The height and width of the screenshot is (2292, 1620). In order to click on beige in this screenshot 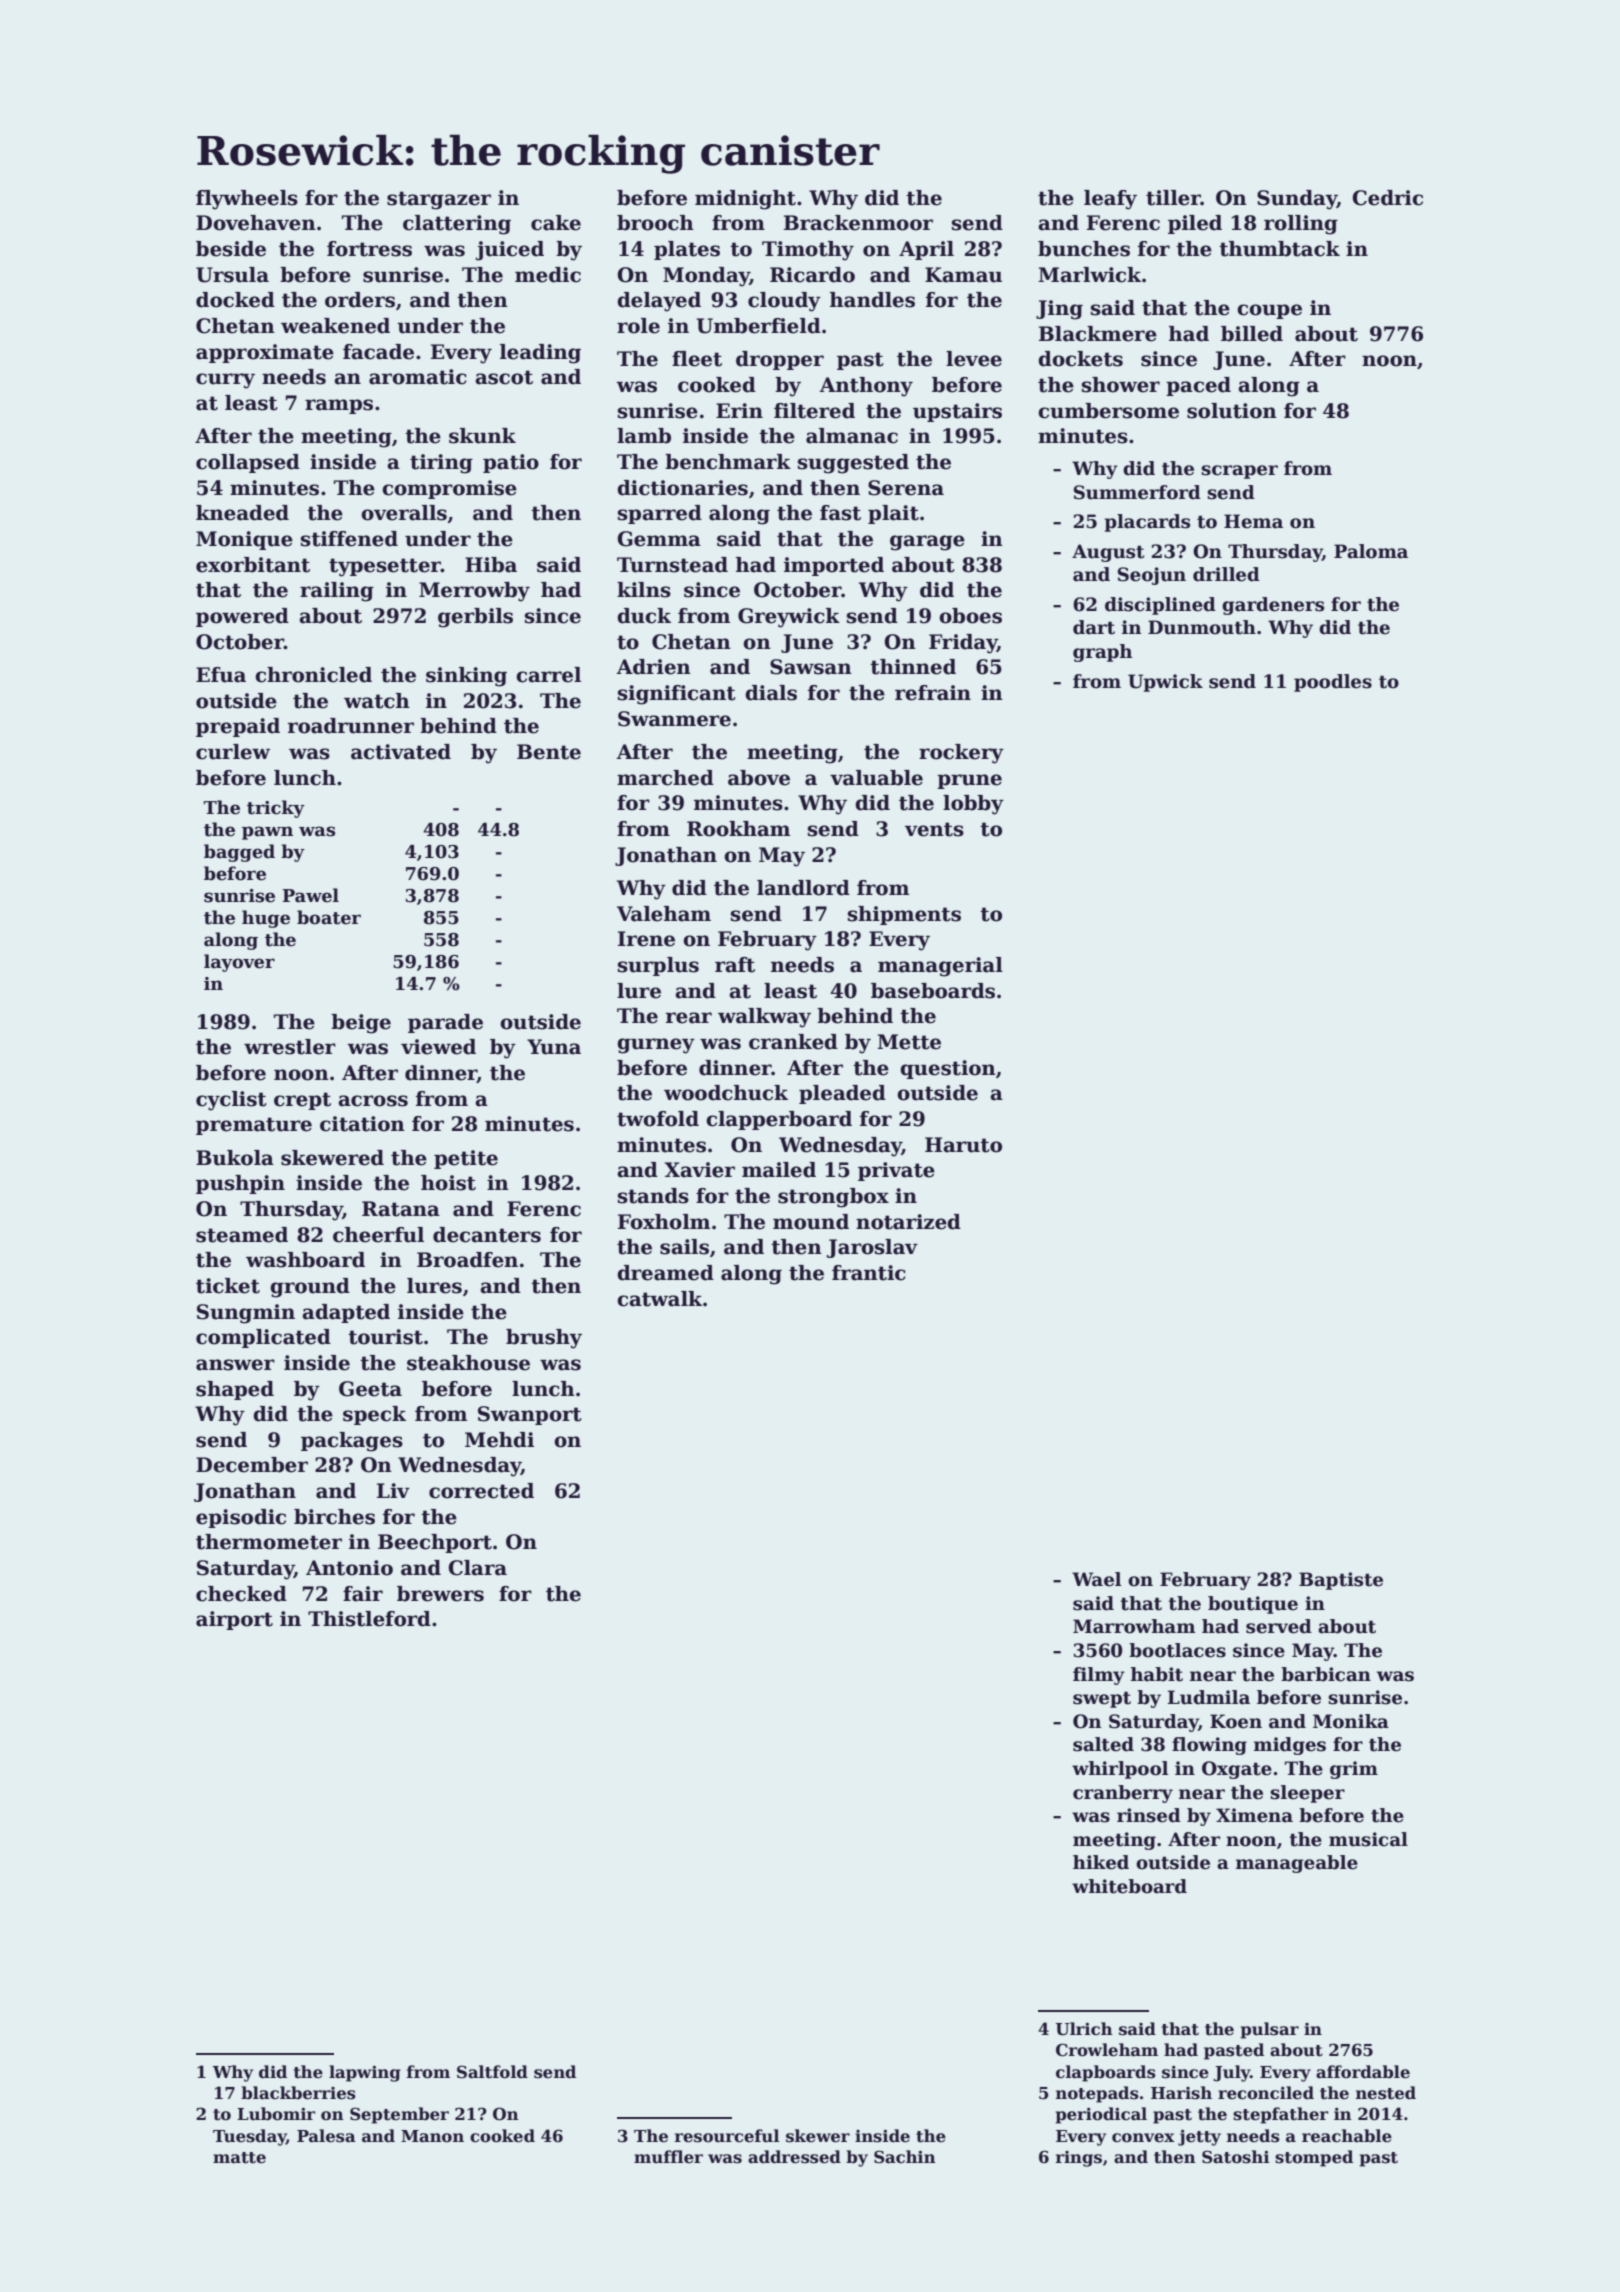, I will do `click(361, 1024)`.
